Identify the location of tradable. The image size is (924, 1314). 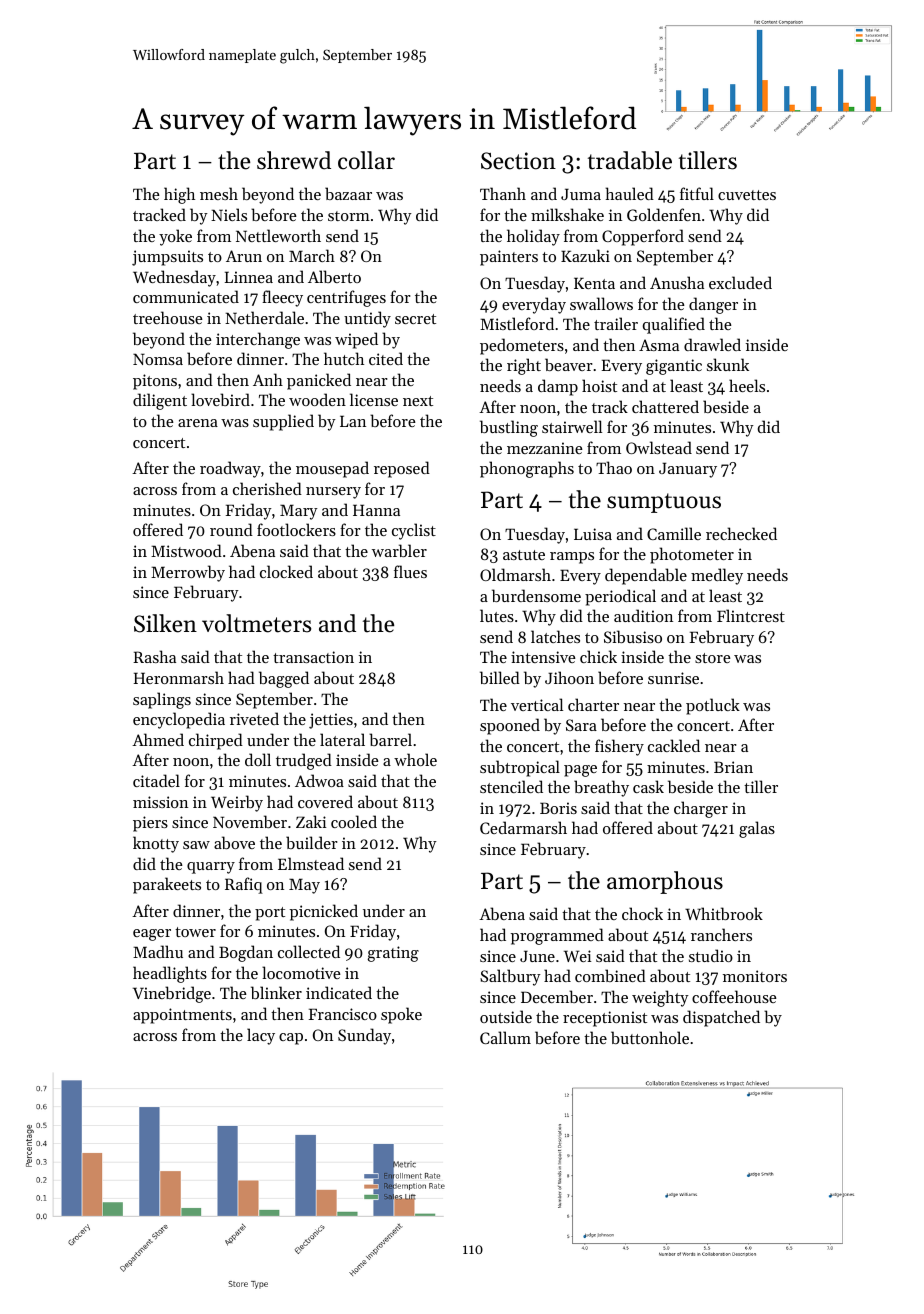
(630, 160).
